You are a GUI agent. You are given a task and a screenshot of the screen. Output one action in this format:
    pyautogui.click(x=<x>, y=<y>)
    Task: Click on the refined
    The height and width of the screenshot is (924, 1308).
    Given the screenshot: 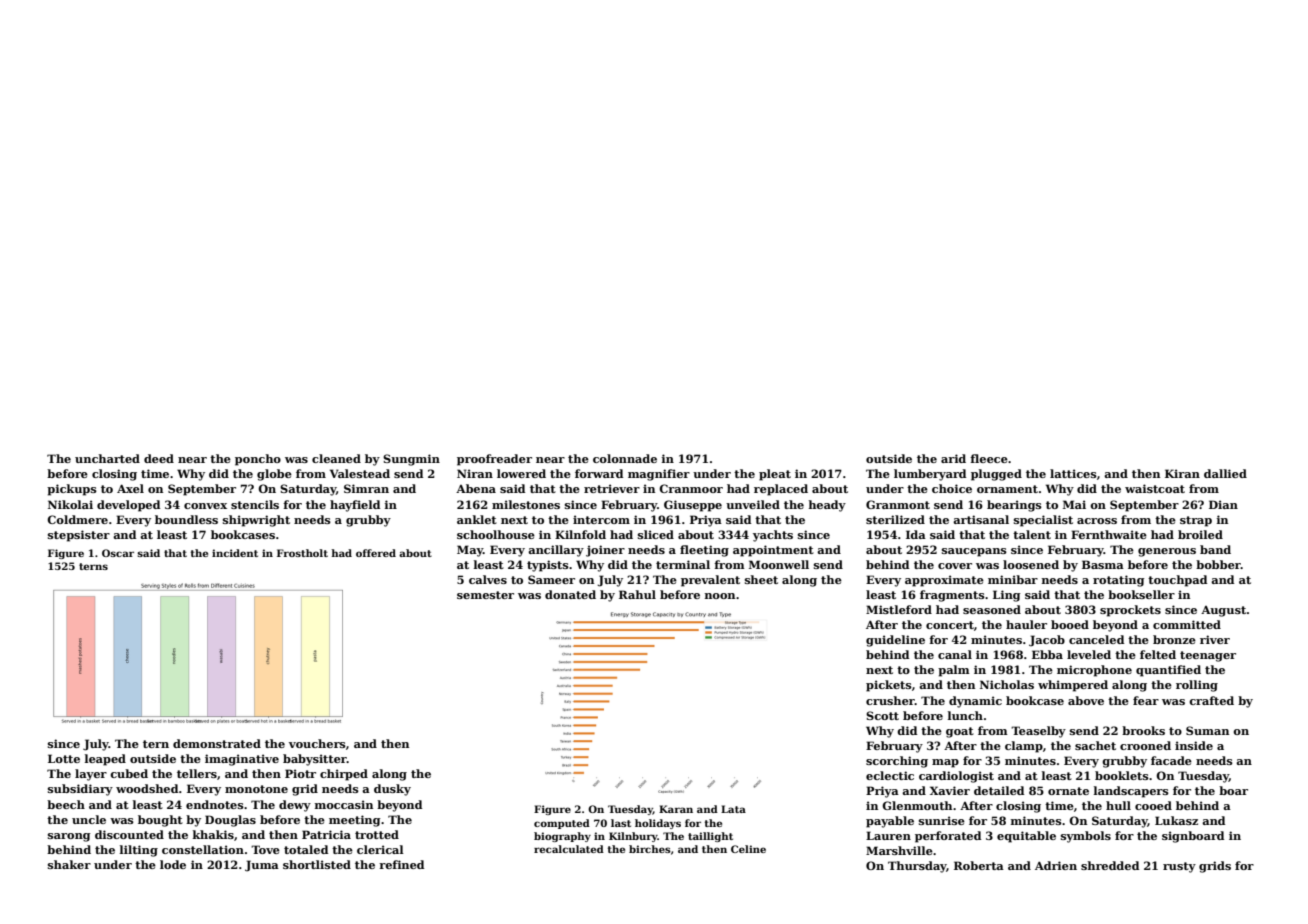 What is the action you would take?
    pyautogui.click(x=401, y=864)
